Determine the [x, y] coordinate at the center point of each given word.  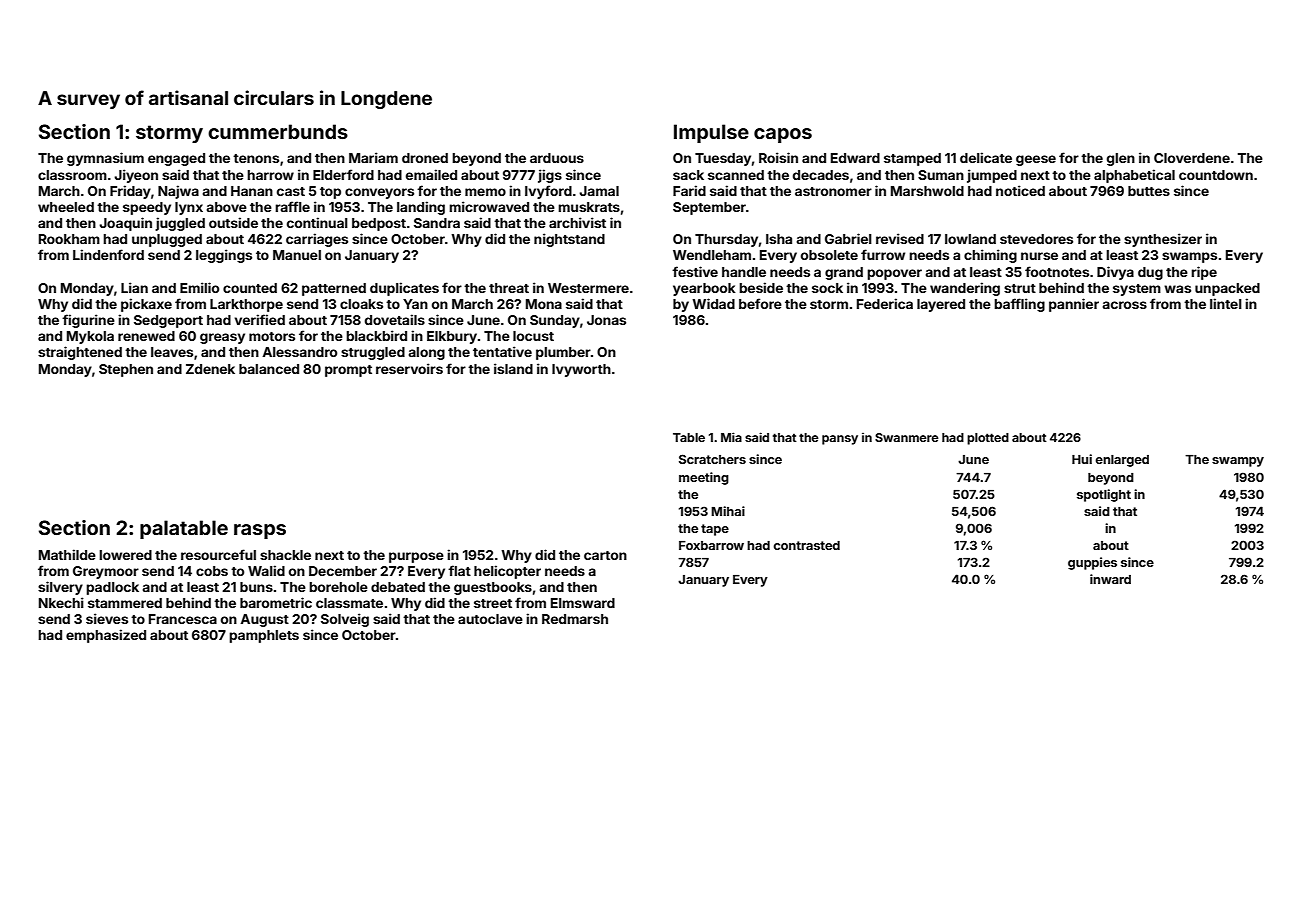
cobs [212, 571]
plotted [988, 439]
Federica [885, 303]
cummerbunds [278, 131]
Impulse [711, 133]
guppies [1092, 563]
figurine [88, 321]
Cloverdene [1192, 158]
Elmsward [583, 603]
